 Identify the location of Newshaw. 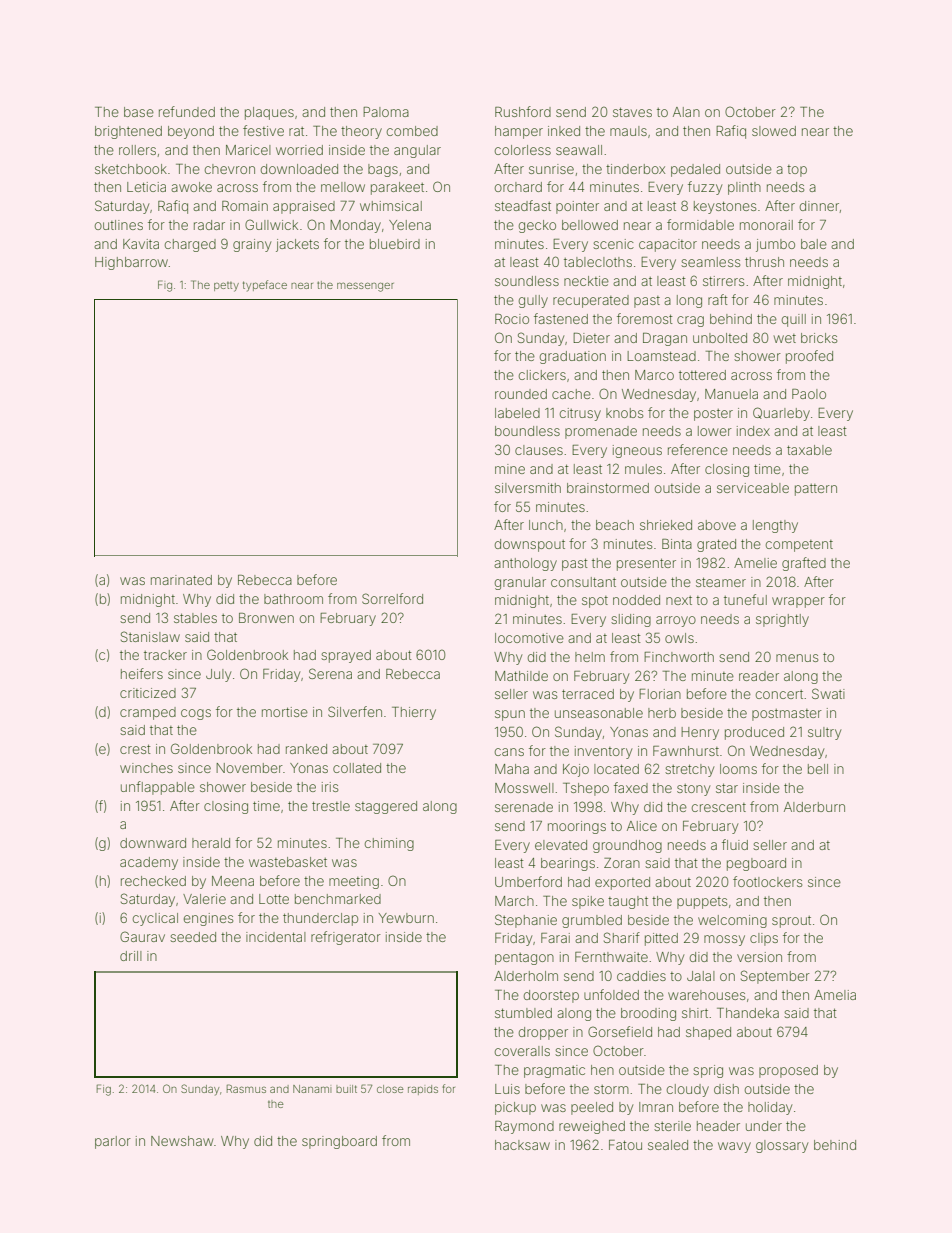
(182, 1141).
